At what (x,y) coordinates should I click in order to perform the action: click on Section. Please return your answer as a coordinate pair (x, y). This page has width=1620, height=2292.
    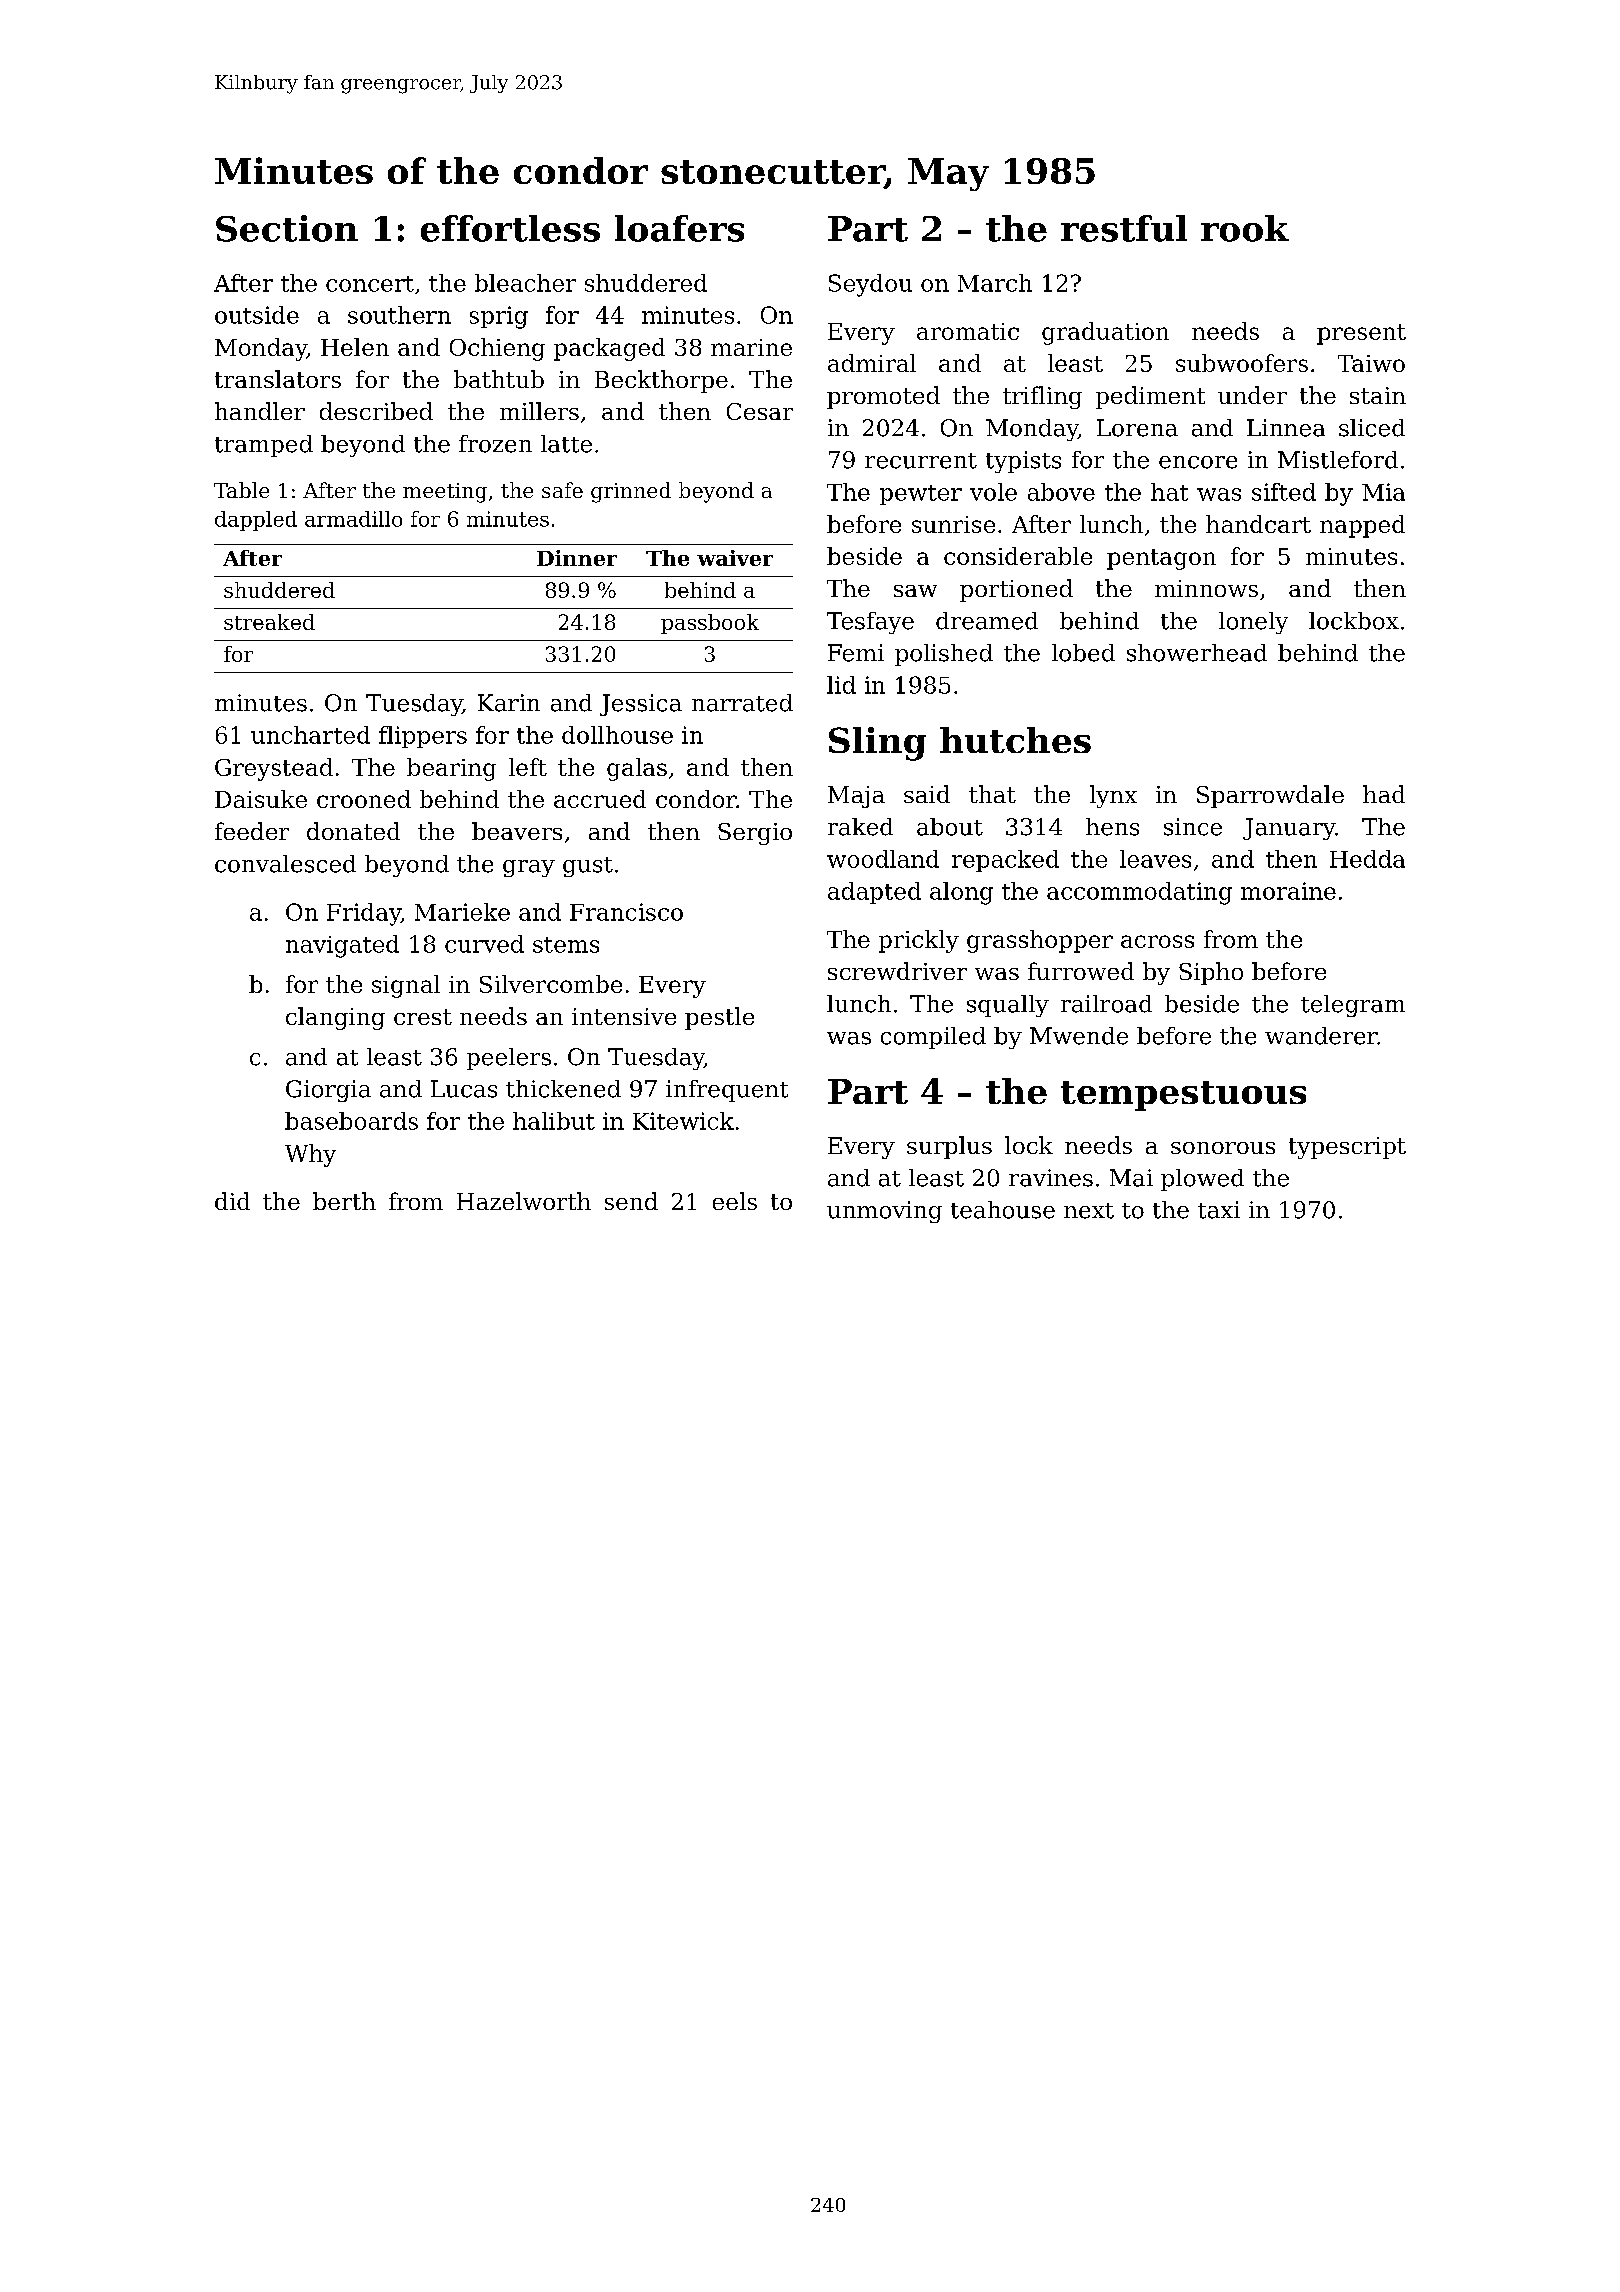
    Looking at the image, I should click on (287, 228).
